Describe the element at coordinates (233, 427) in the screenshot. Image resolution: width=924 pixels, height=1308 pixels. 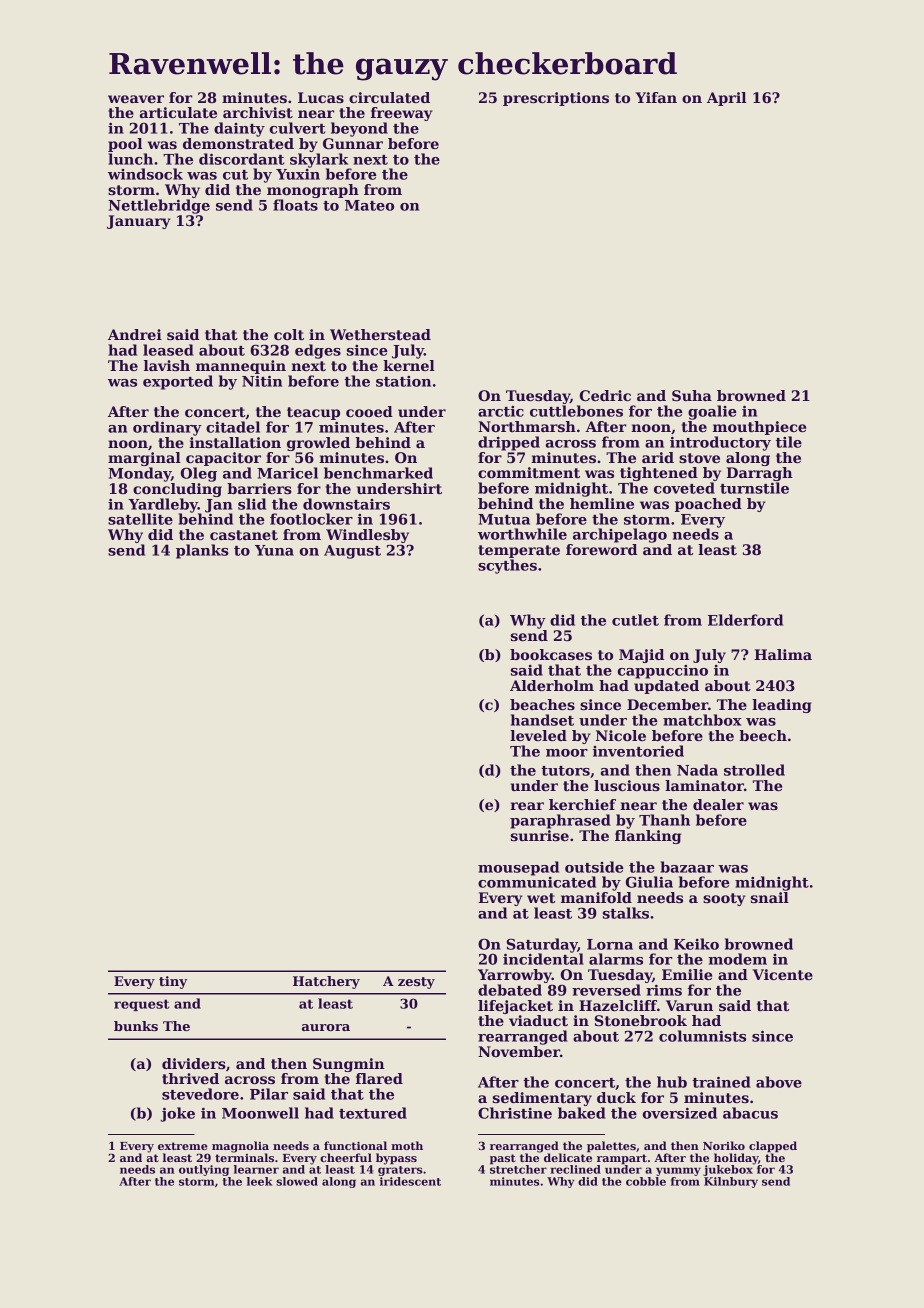
I see `citadel` at that location.
